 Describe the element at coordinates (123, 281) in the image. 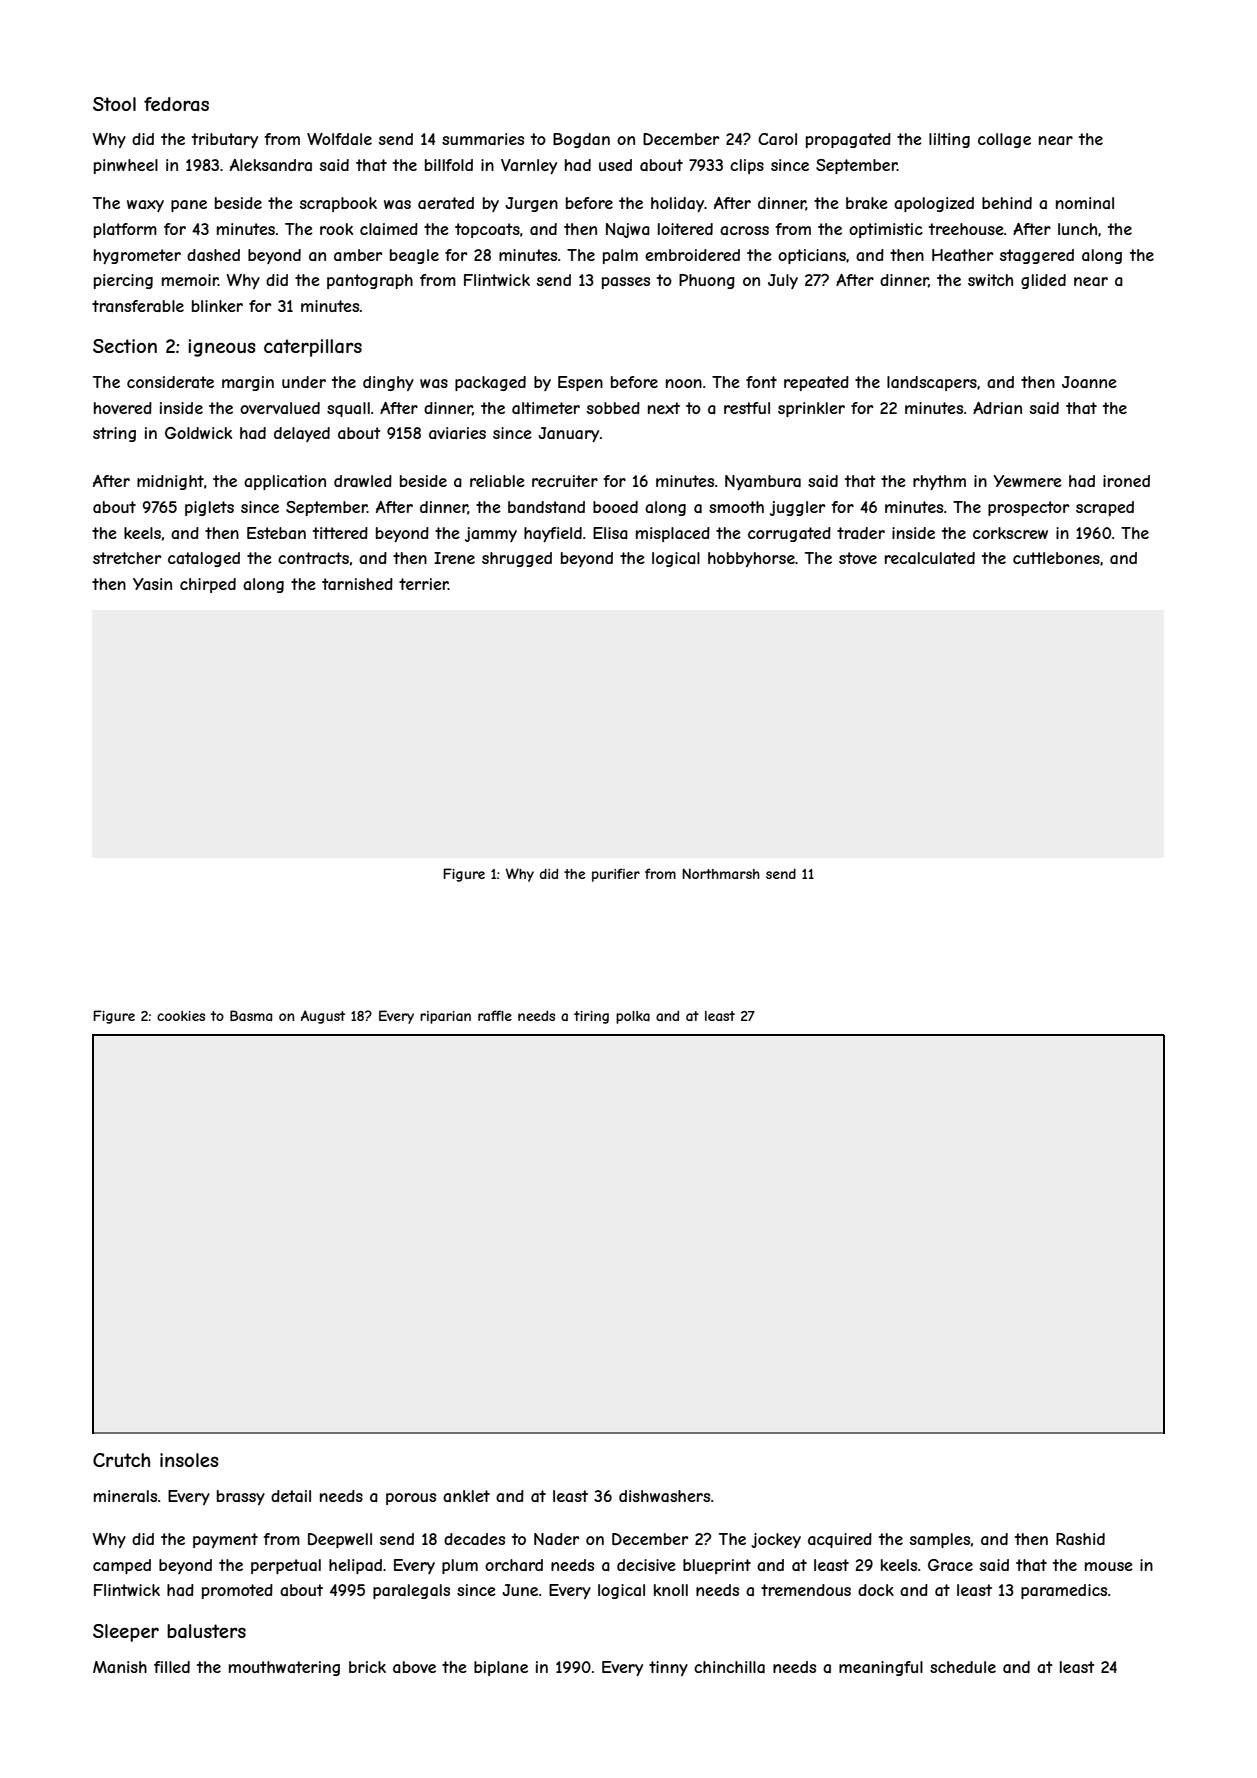

I see `piercing` at that location.
